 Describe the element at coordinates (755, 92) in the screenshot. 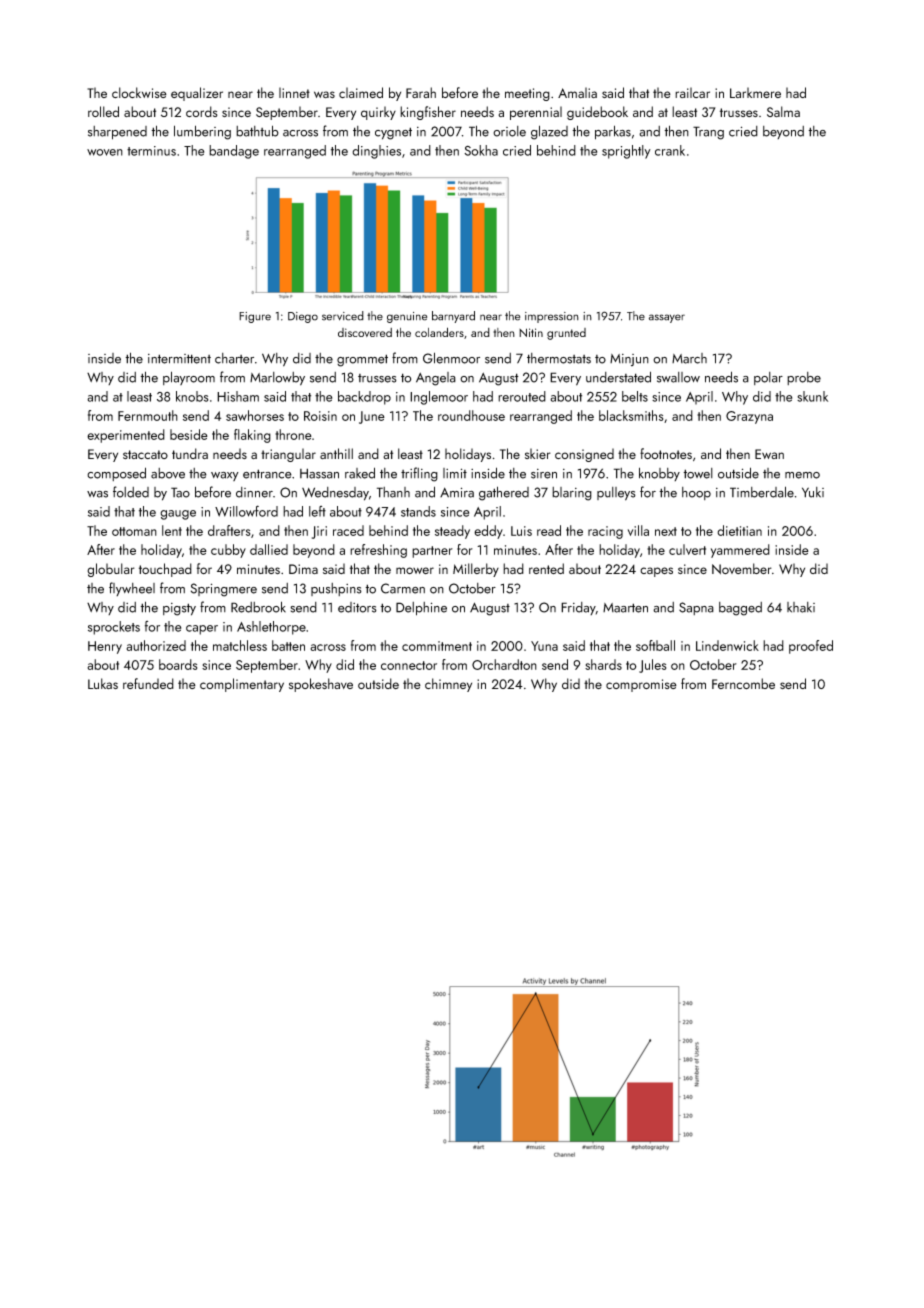

I see `Larkmere` at that location.
